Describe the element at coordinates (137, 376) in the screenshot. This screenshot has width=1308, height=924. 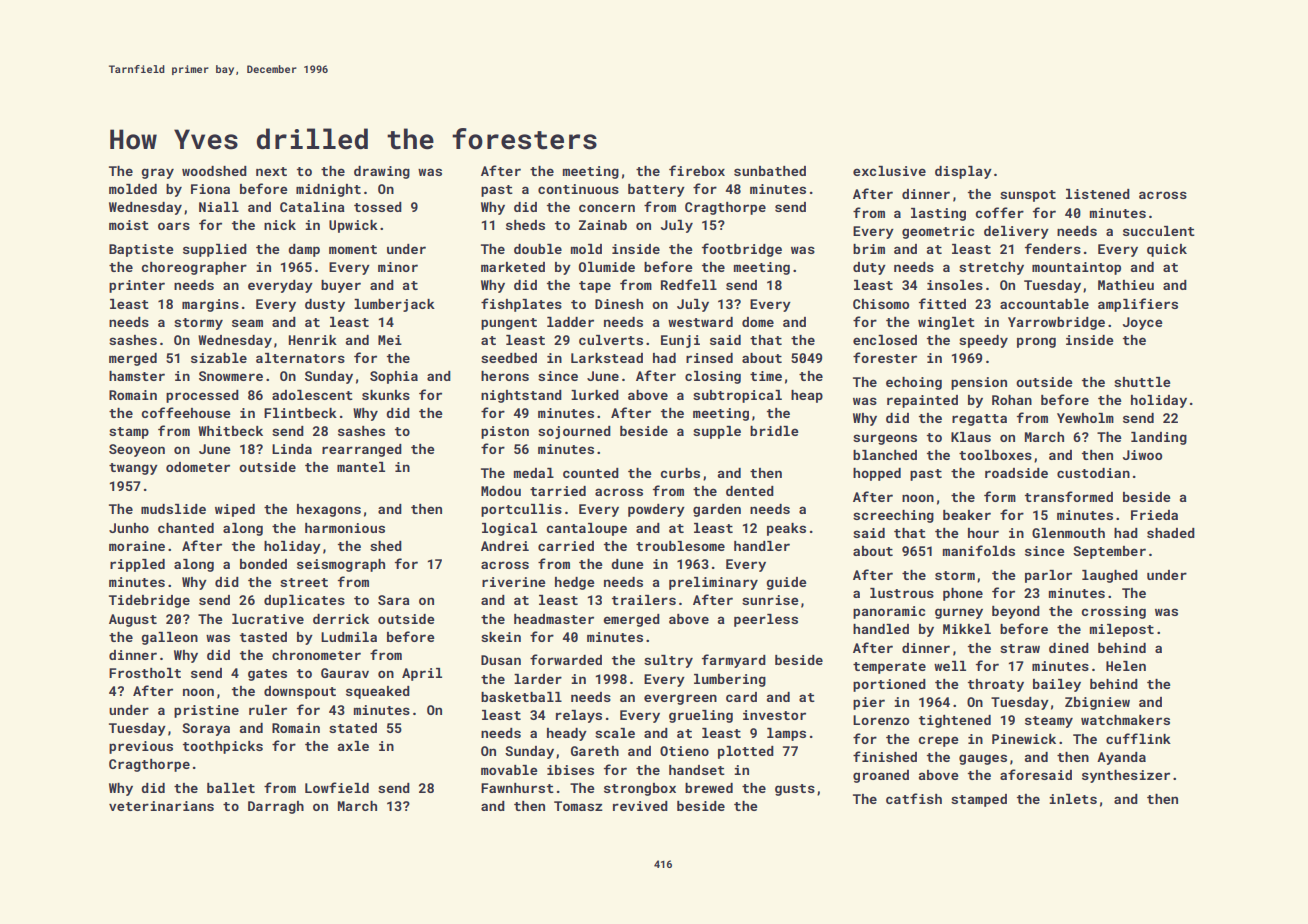
I see `hamster` at that location.
